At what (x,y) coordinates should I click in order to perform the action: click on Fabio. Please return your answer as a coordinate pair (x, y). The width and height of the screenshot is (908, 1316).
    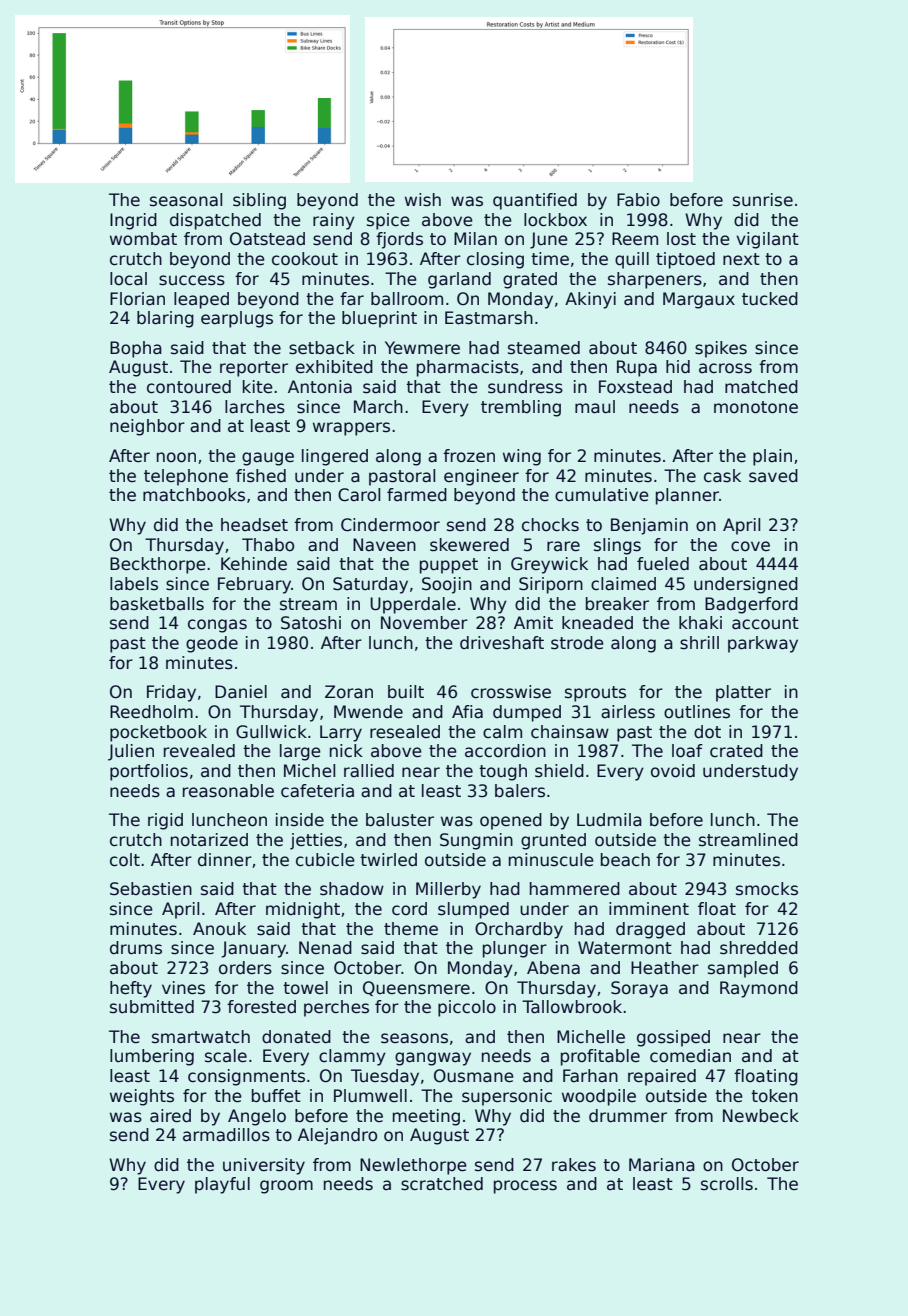
    Looking at the image, I should click on (638, 200).
